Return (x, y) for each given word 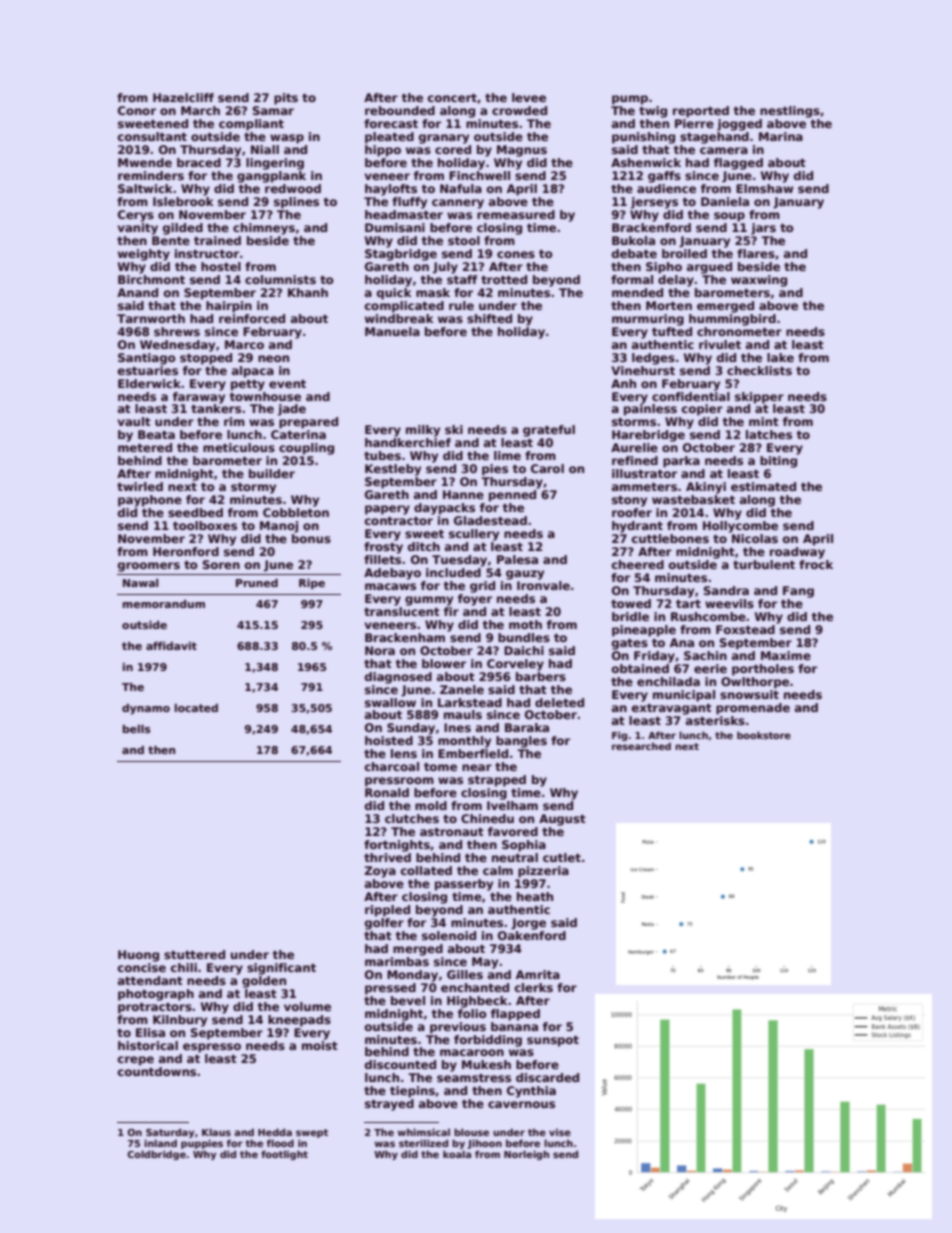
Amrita (538, 974)
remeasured (516, 214)
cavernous (521, 1104)
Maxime (786, 655)
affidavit (171, 646)
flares (756, 253)
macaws (390, 586)
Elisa (150, 1032)
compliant (251, 125)
